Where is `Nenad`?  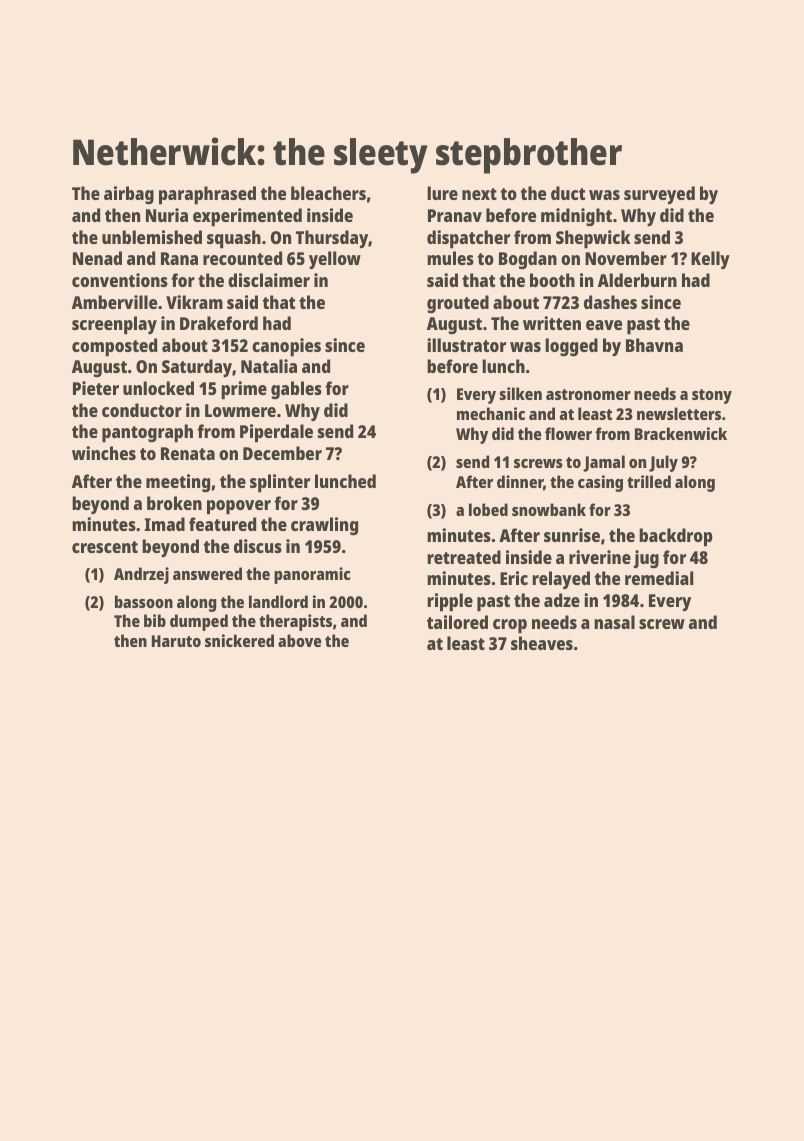 Nenad is located at coordinates (97, 258).
